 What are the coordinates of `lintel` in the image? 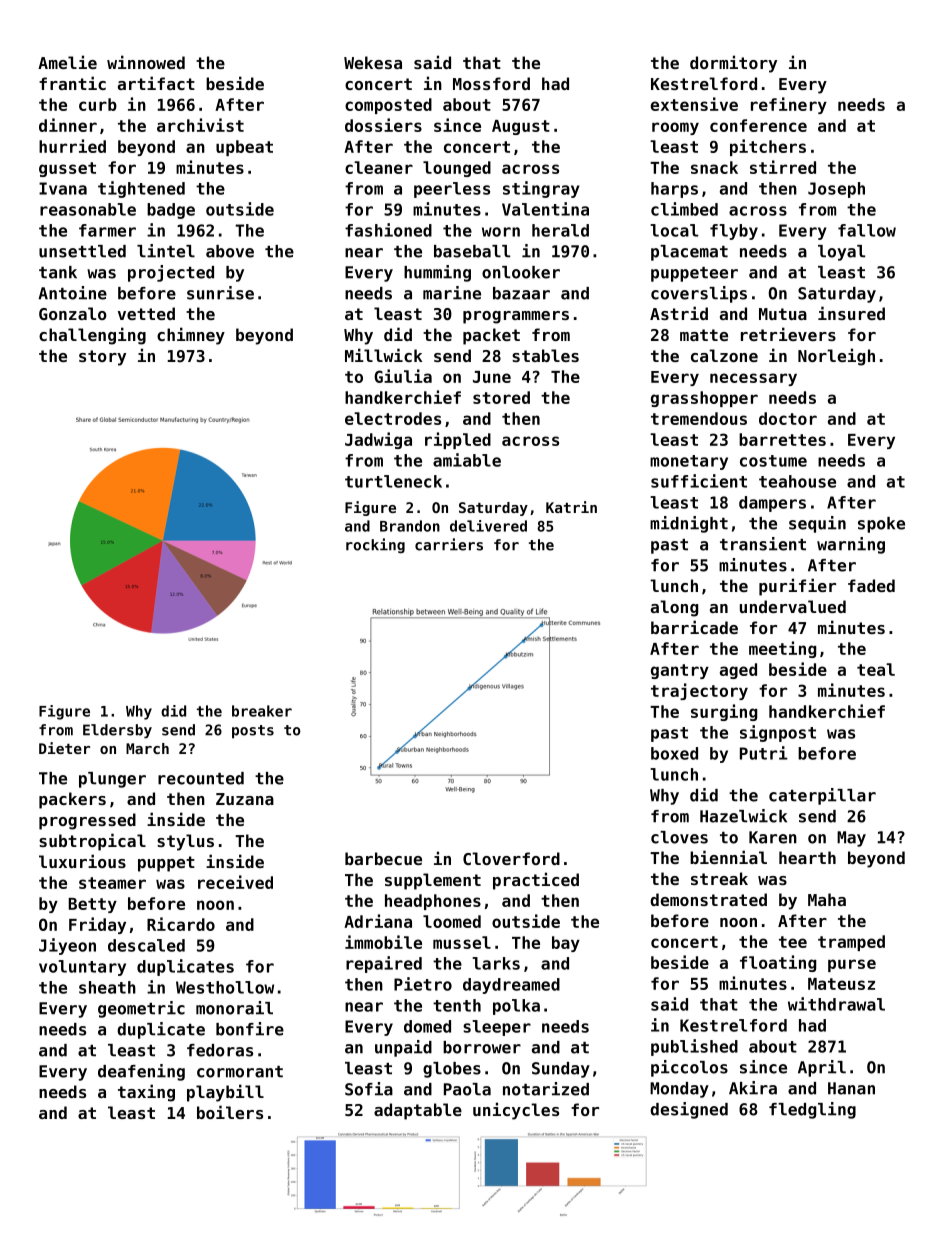 It's located at (166, 251).
